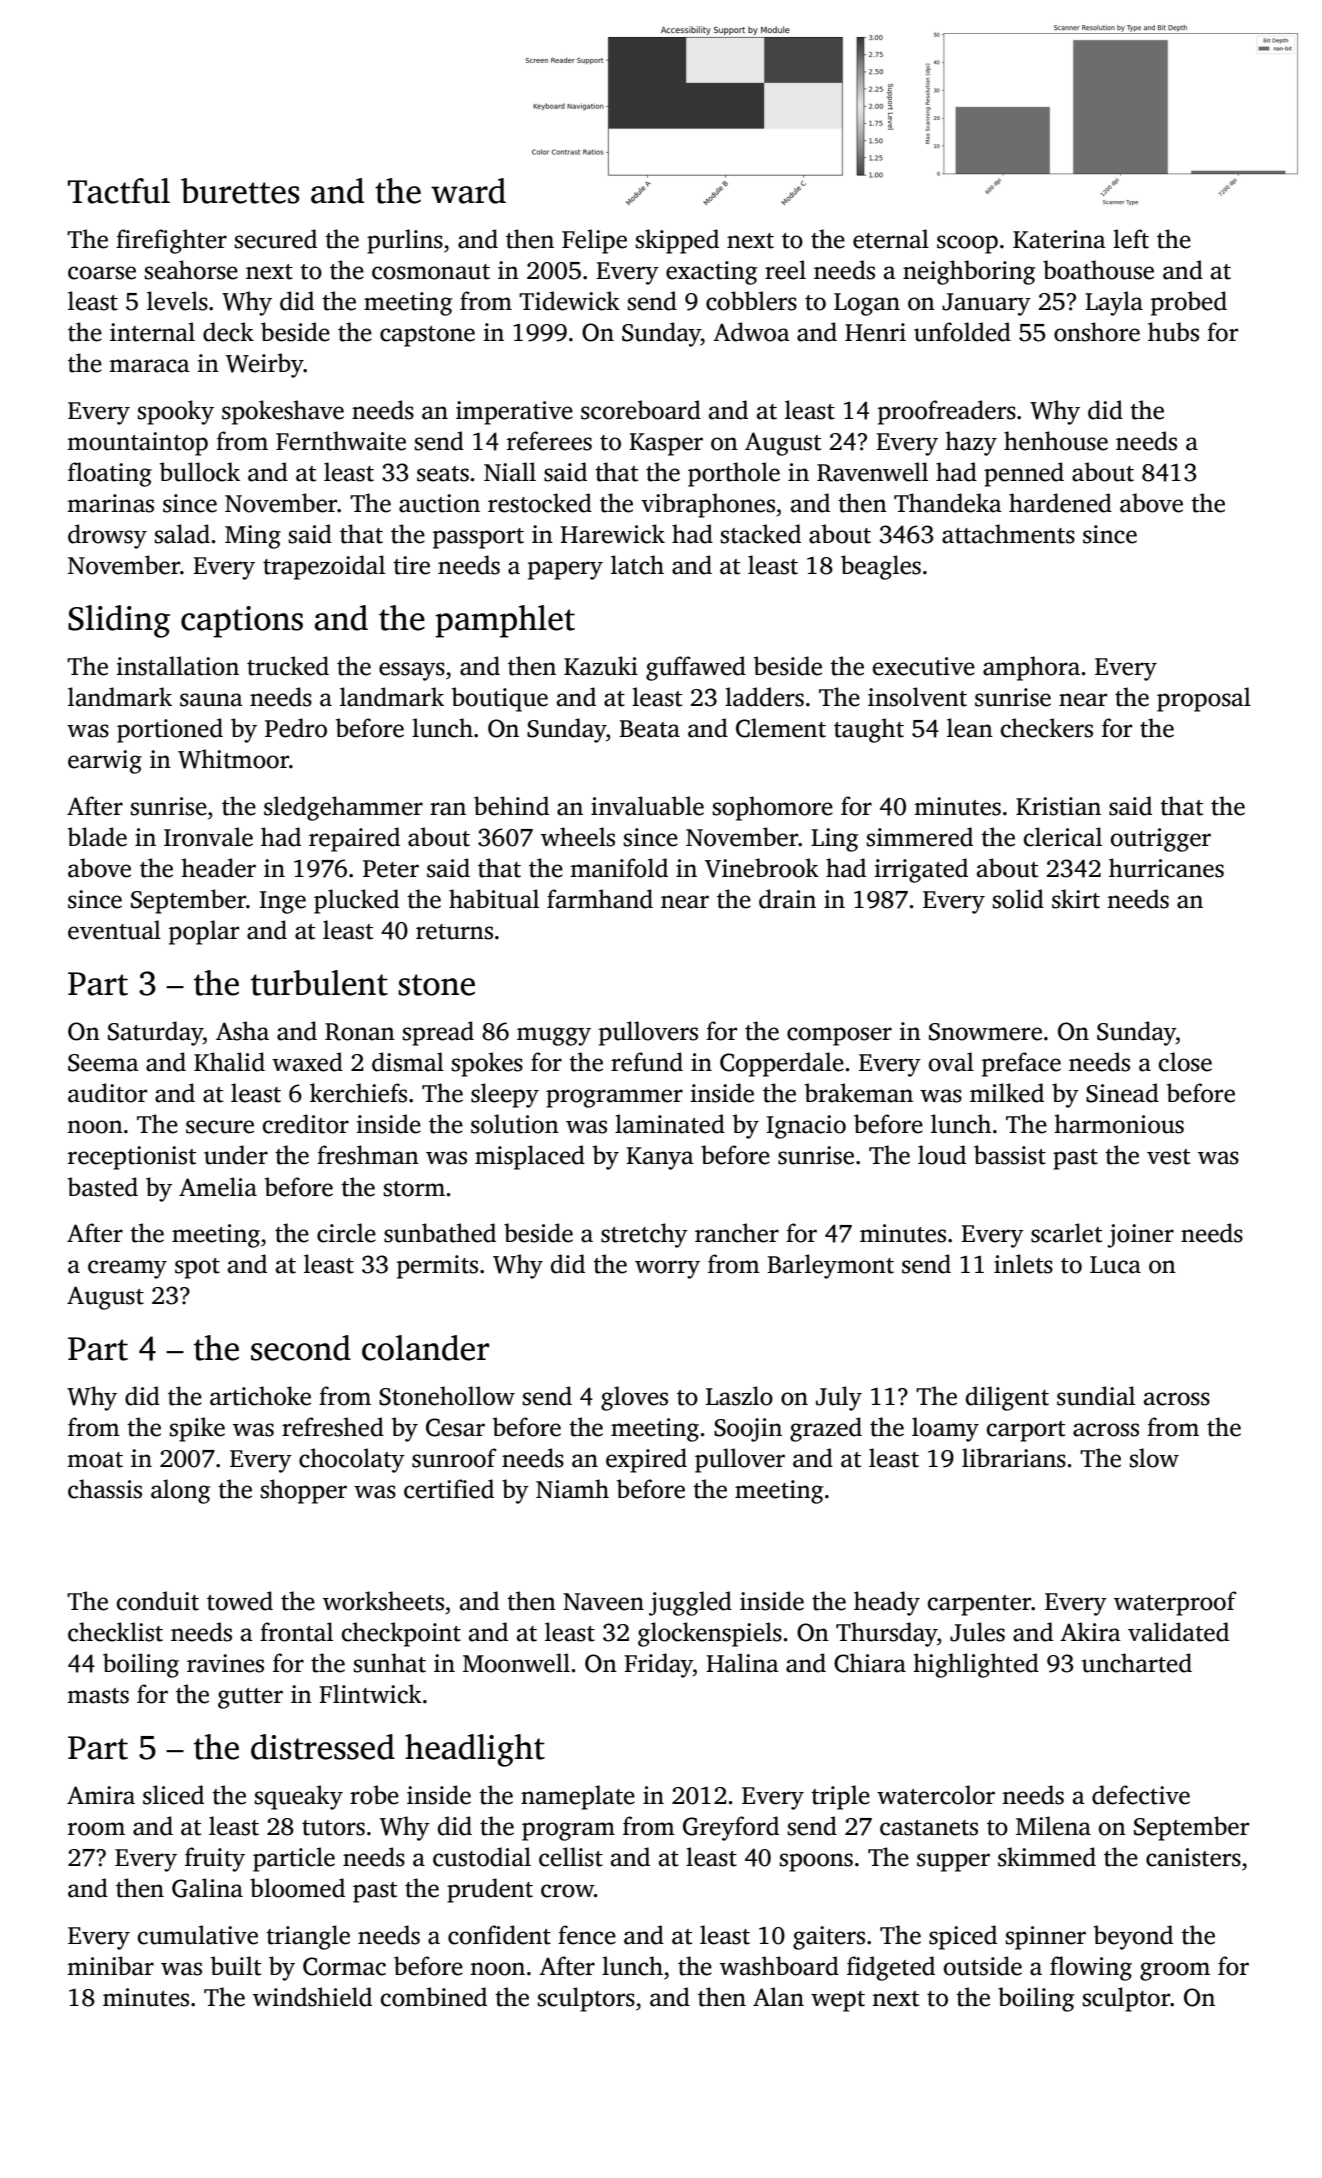 Image resolution: width=1322 pixels, height=2178 pixels. Describe the element at coordinates (1131, 239) in the screenshot. I see `left` at that location.
